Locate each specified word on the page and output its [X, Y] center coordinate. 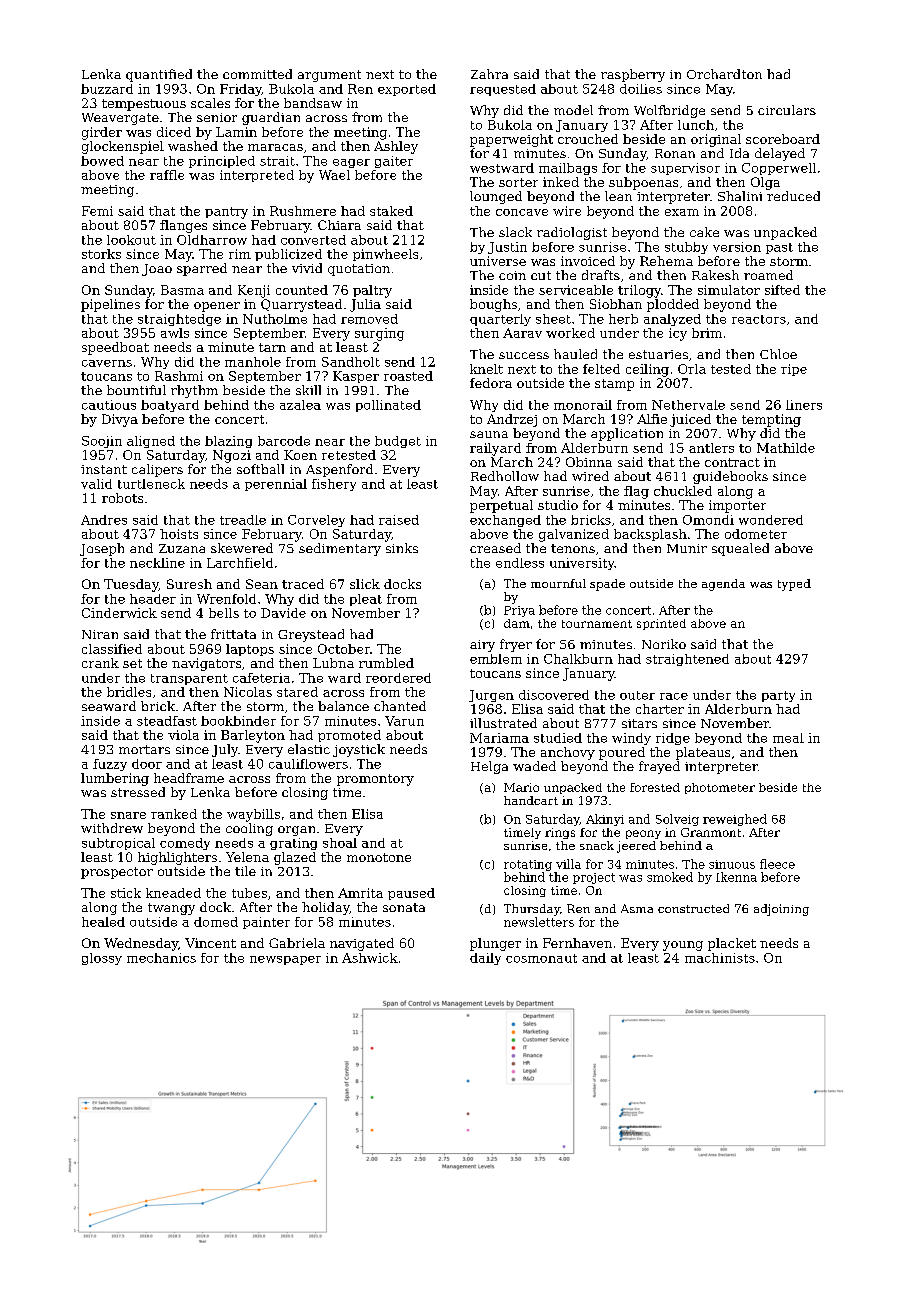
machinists [720, 958]
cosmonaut [541, 958]
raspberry [633, 75]
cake [704, 232]
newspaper [285, 960]
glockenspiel [123, 147]
